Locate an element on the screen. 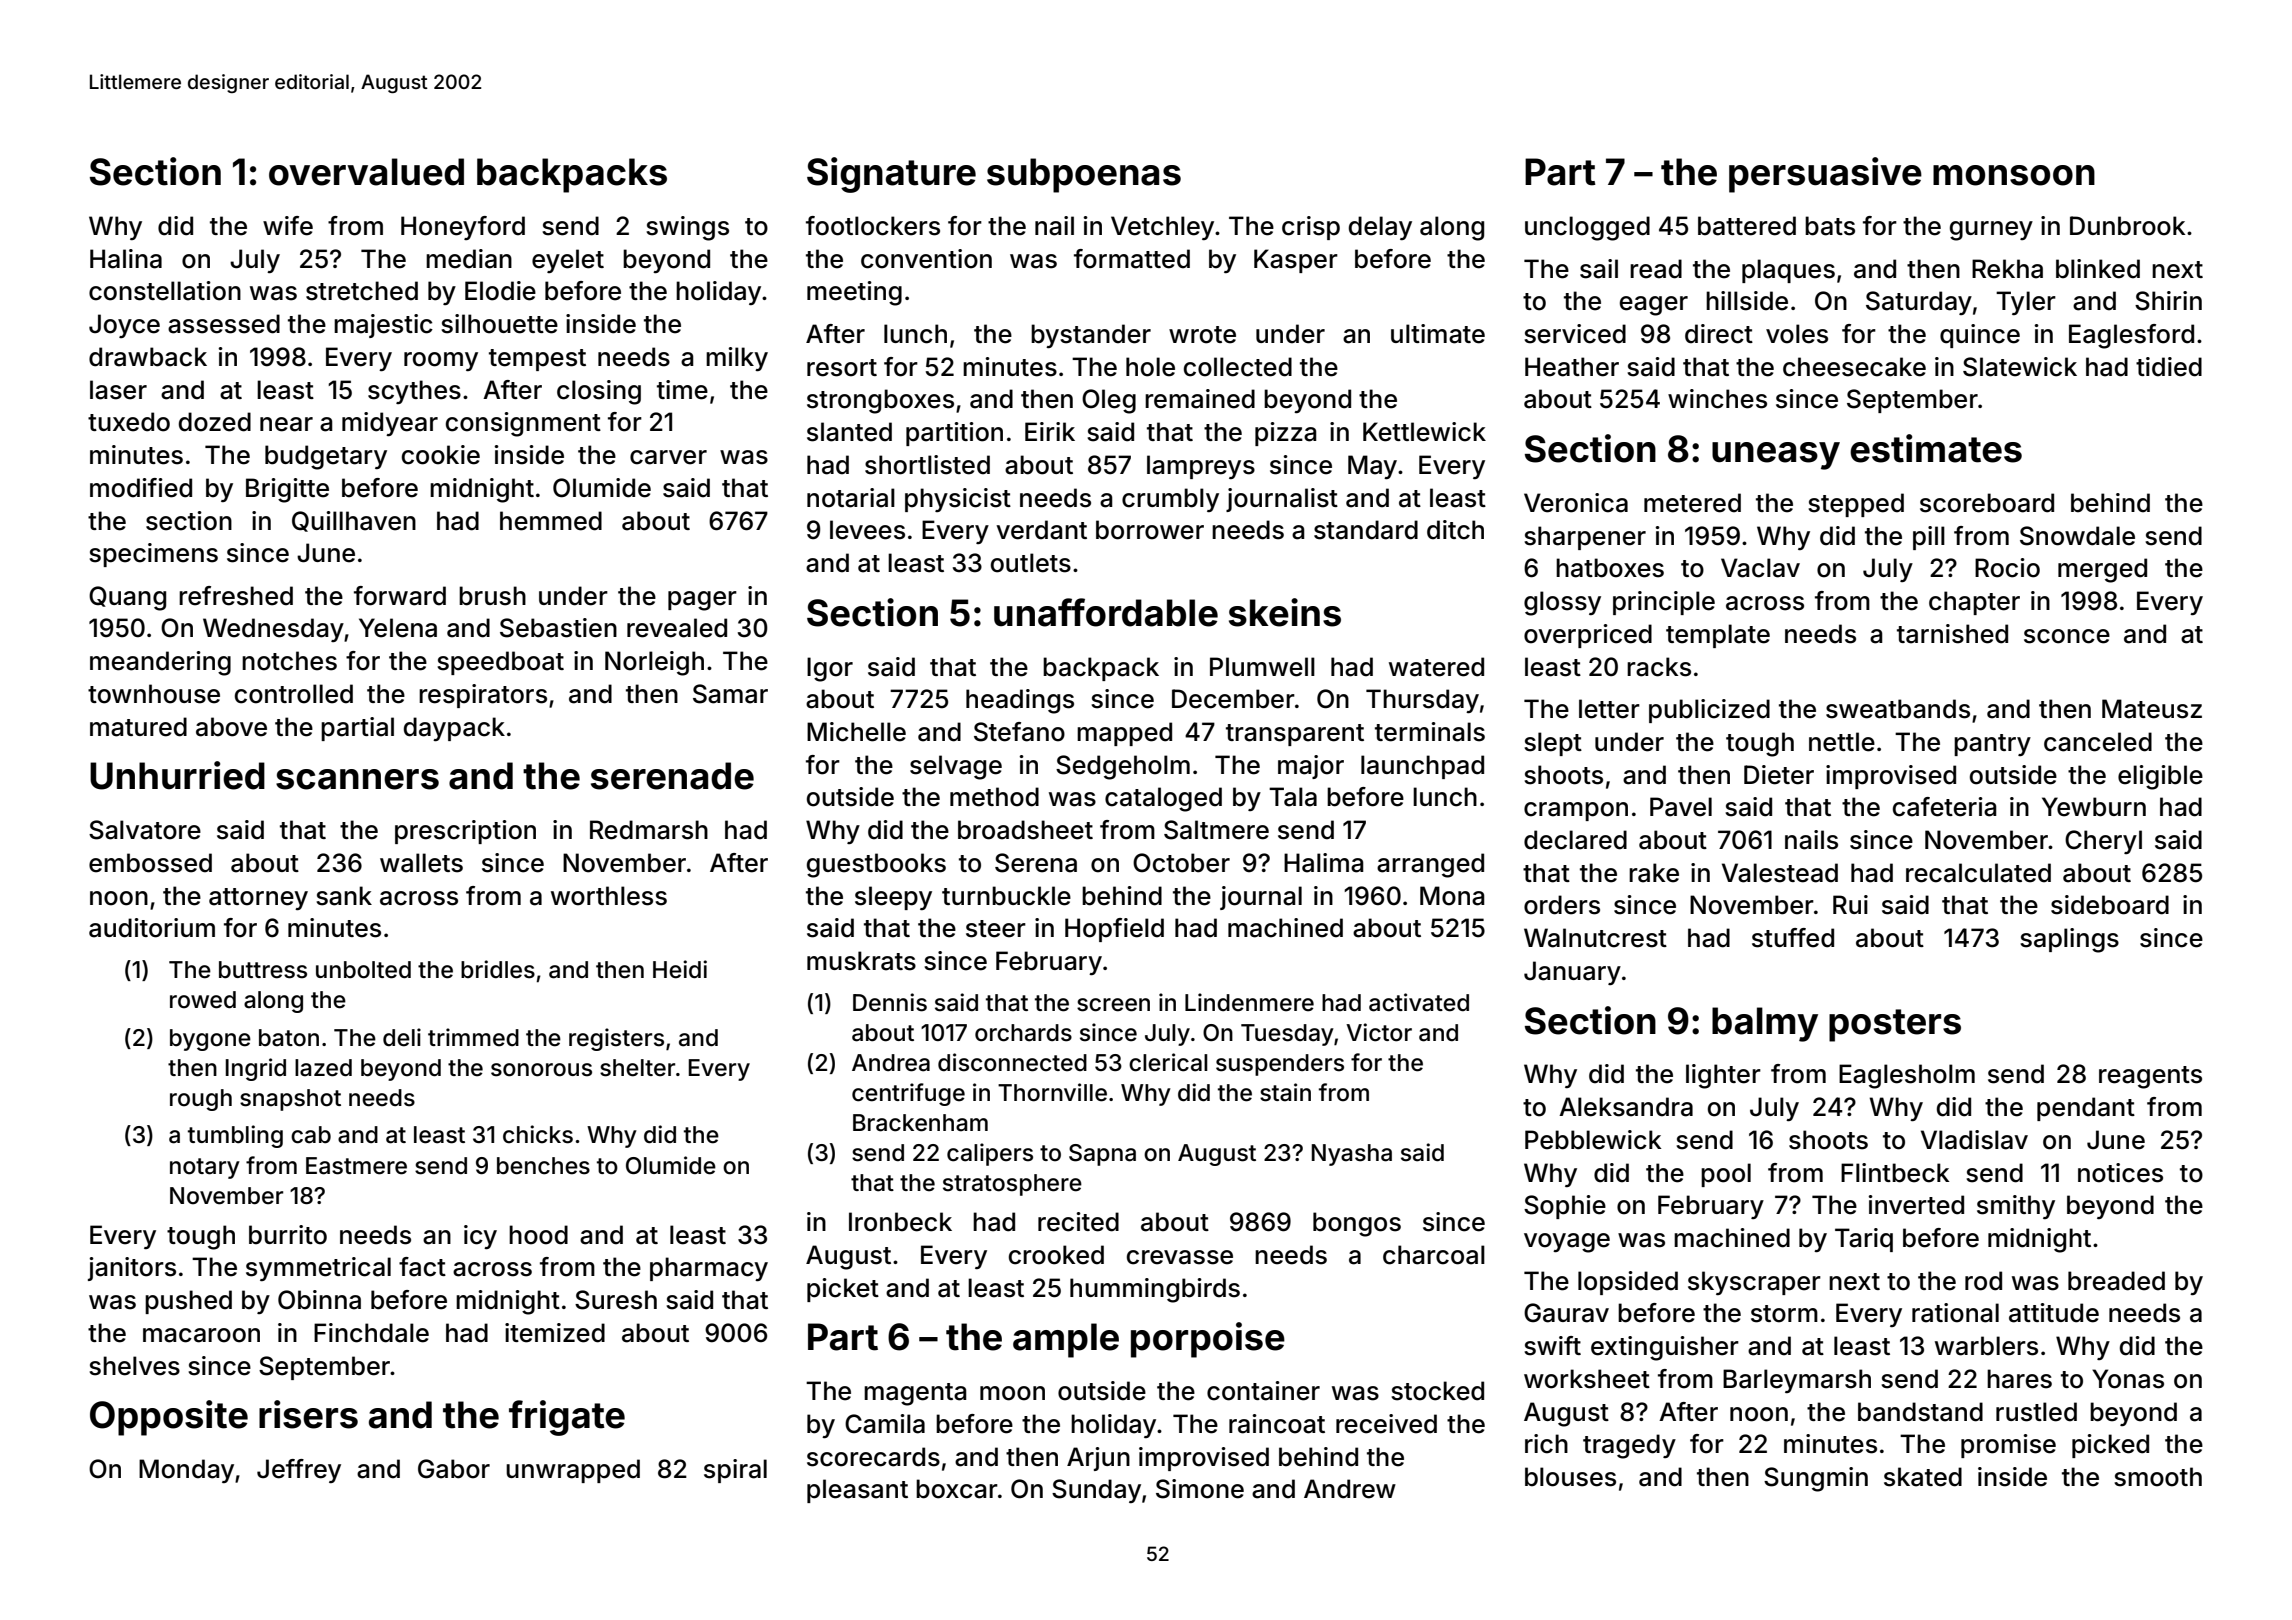 Image resolution: width=2292 pixels, height=1620 pixels. unbolted is located at coordinates (363, 970).
